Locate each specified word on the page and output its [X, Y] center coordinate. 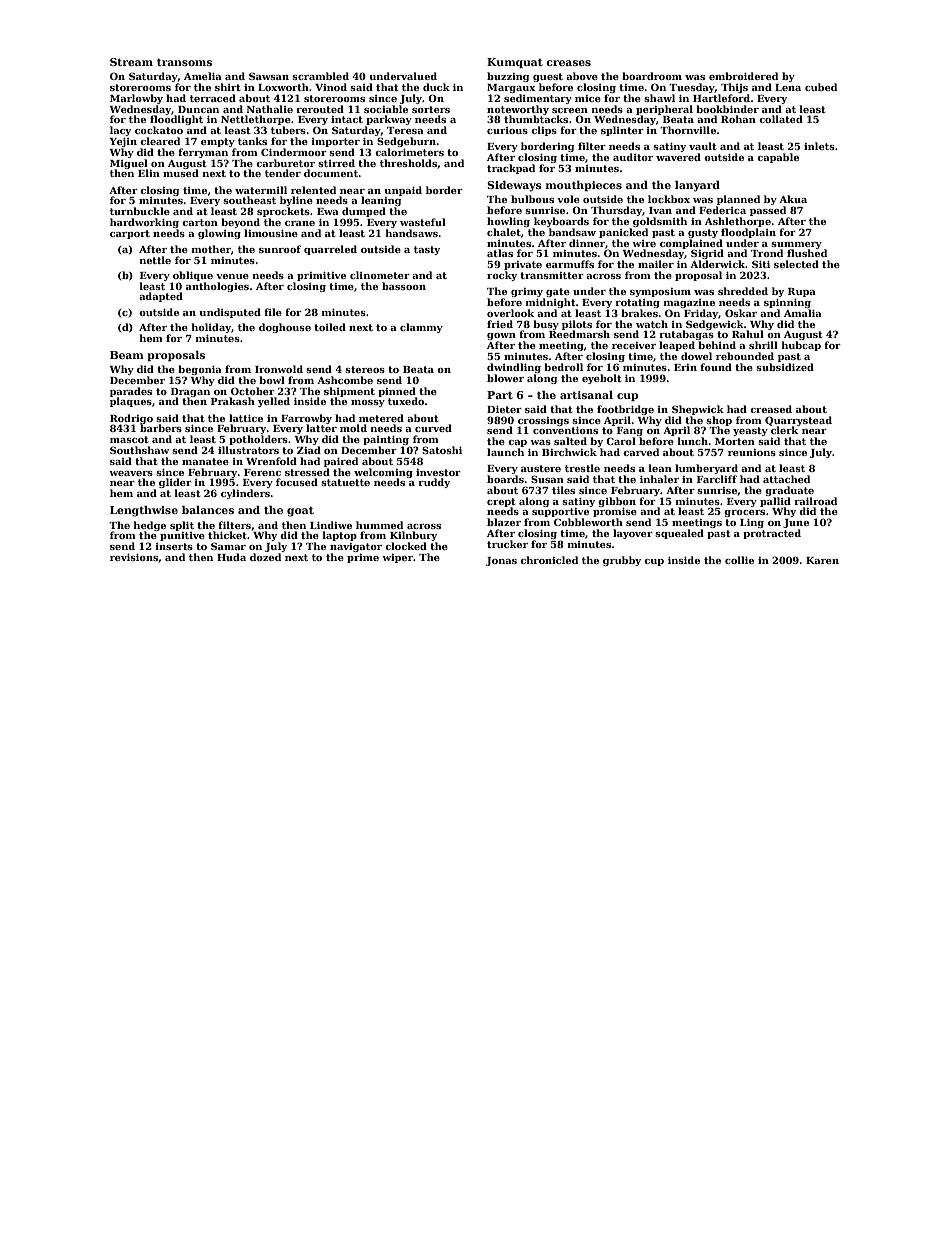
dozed [265, 557]
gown [501, 336]
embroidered [743, 76]
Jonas [501, 561]
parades [131, 392]
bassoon [404, 286]
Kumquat [515, 63]
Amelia [203, 76]
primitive [321, 276]
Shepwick [698, 410]
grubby [622, 561]
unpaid [403, 191]
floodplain [748, 233]
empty [218, 142]
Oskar [741, 313]
